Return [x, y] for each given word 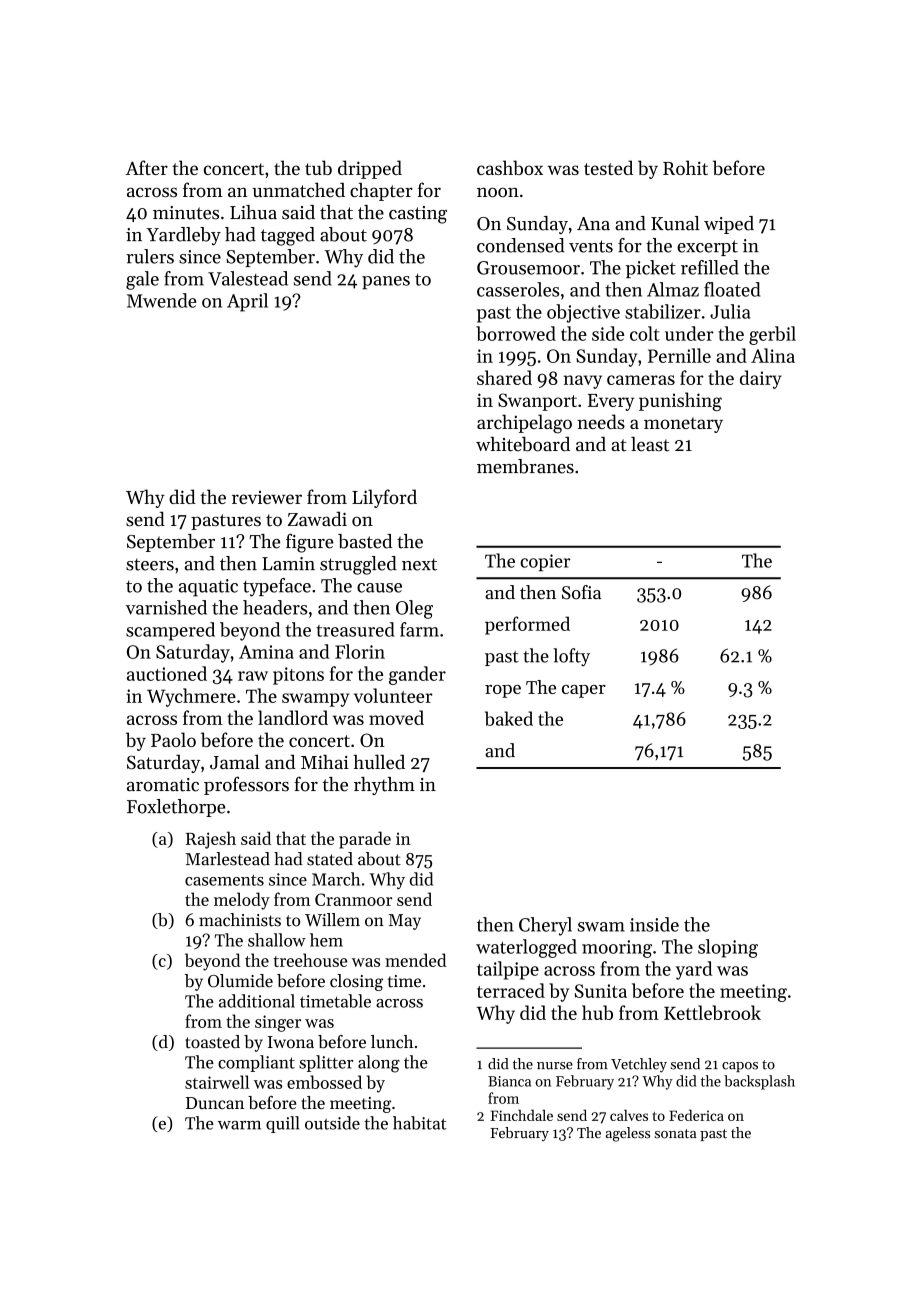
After [147, 167]
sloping [728, 948]
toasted [212, 1042]
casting [418, 215]
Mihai [325, 761]
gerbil [772, 335]
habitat [420, 1123]
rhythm [384, 786]
